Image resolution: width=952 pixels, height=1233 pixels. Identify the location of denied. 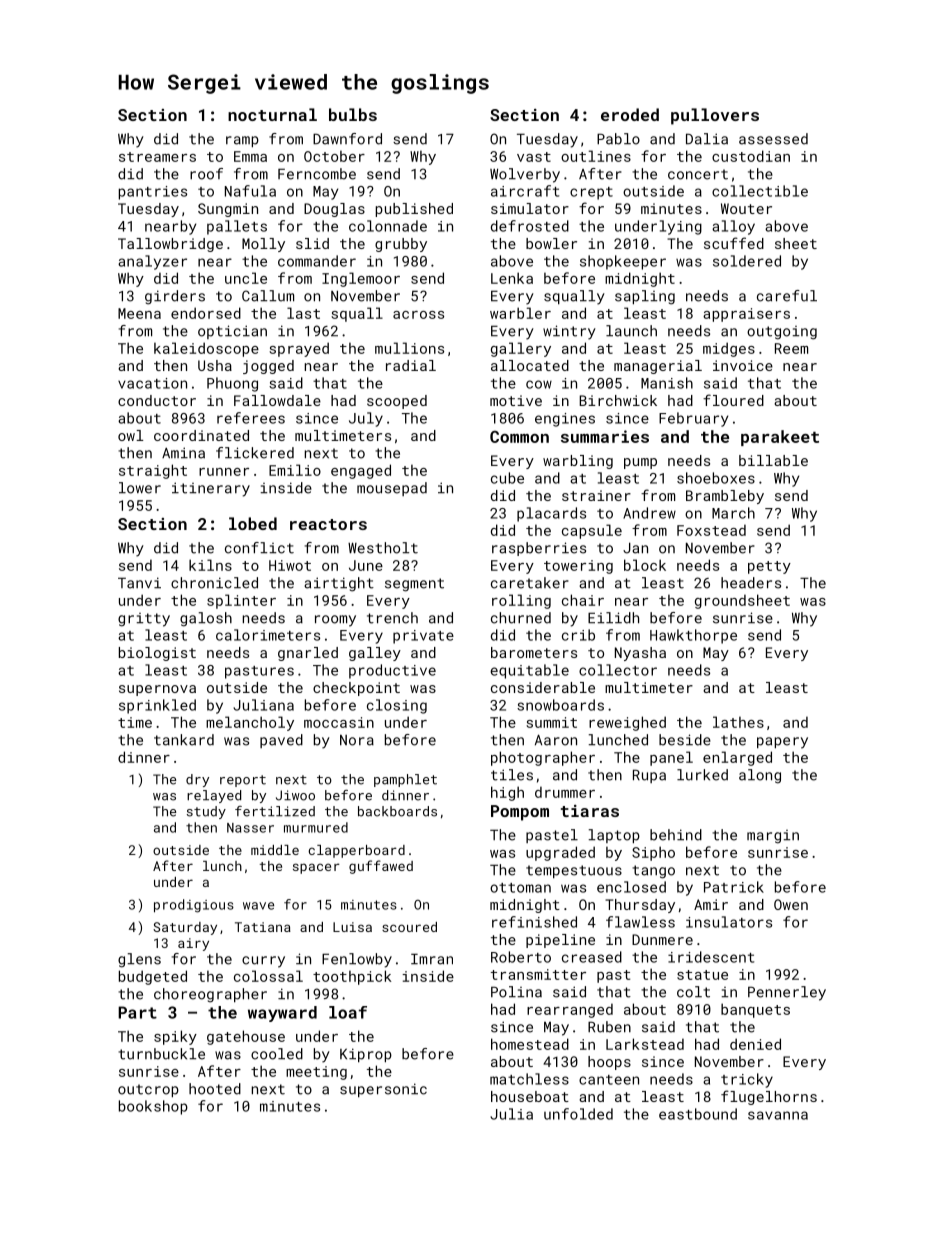
(755, 1044).
